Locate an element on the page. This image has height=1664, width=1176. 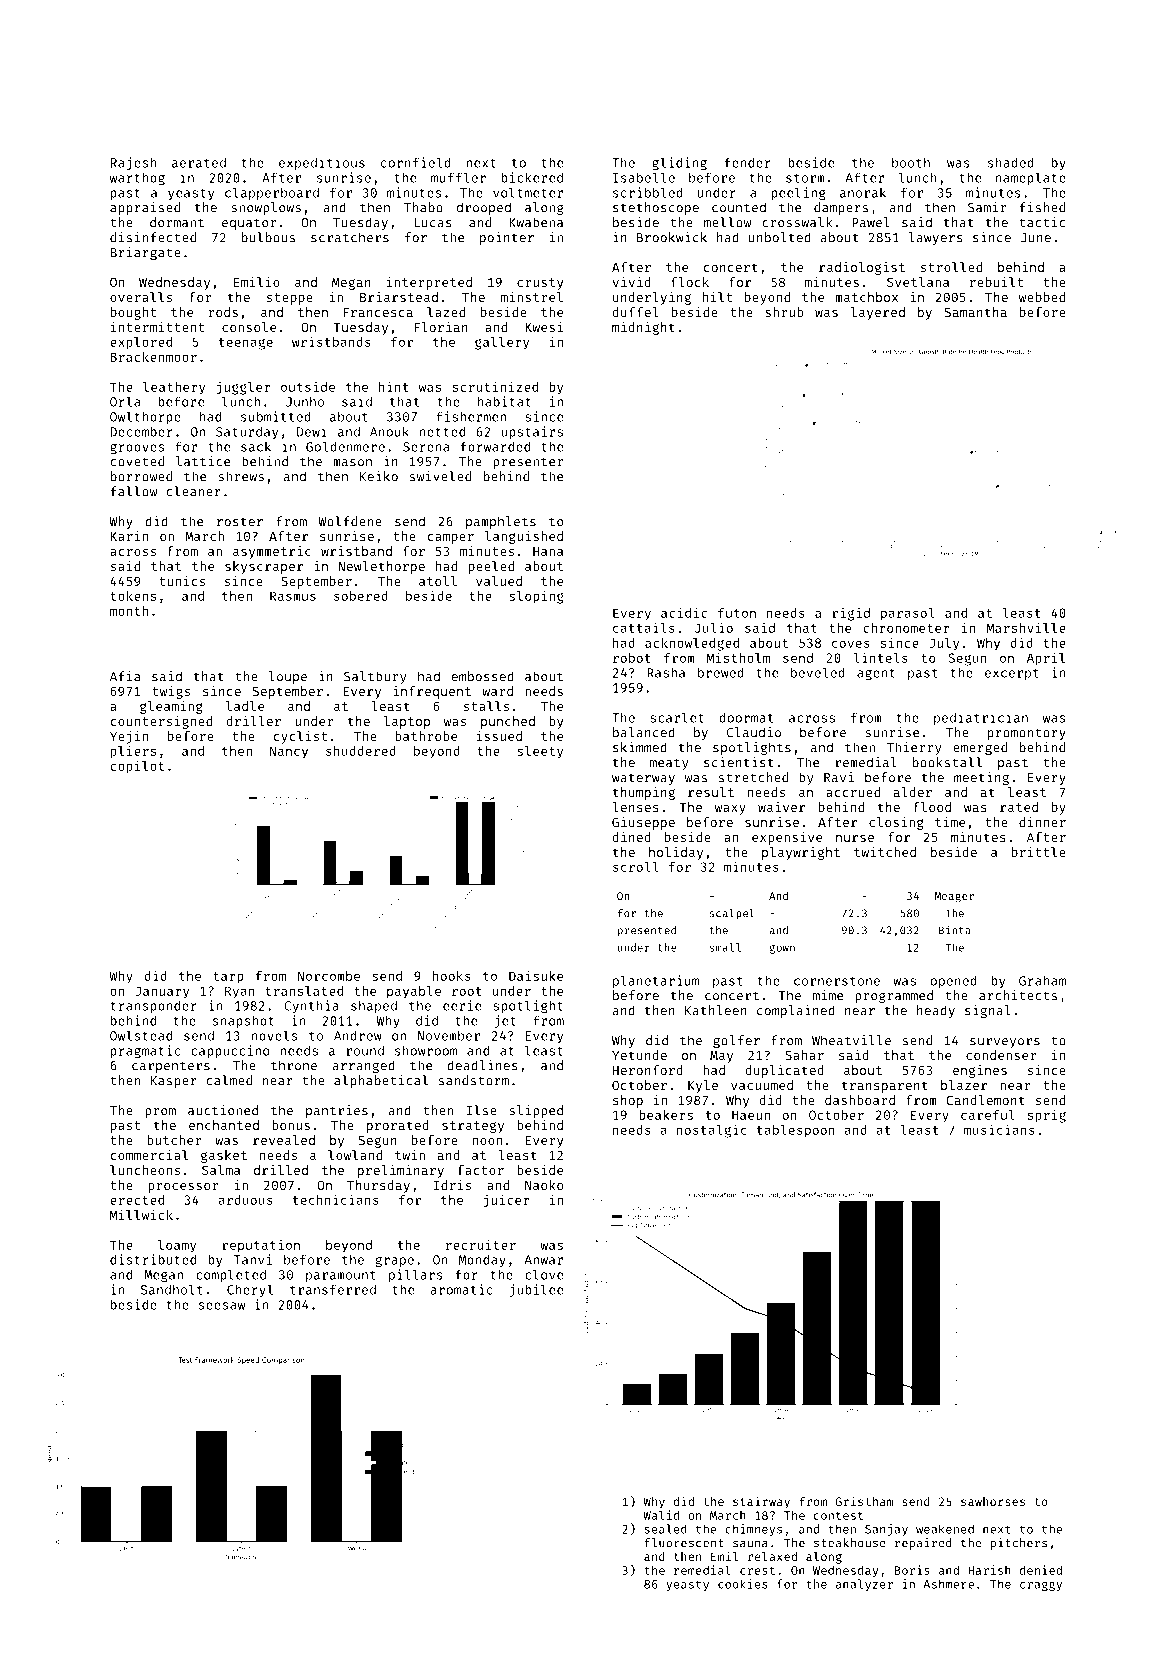
sealed is located at coordinates (665, 1529).
